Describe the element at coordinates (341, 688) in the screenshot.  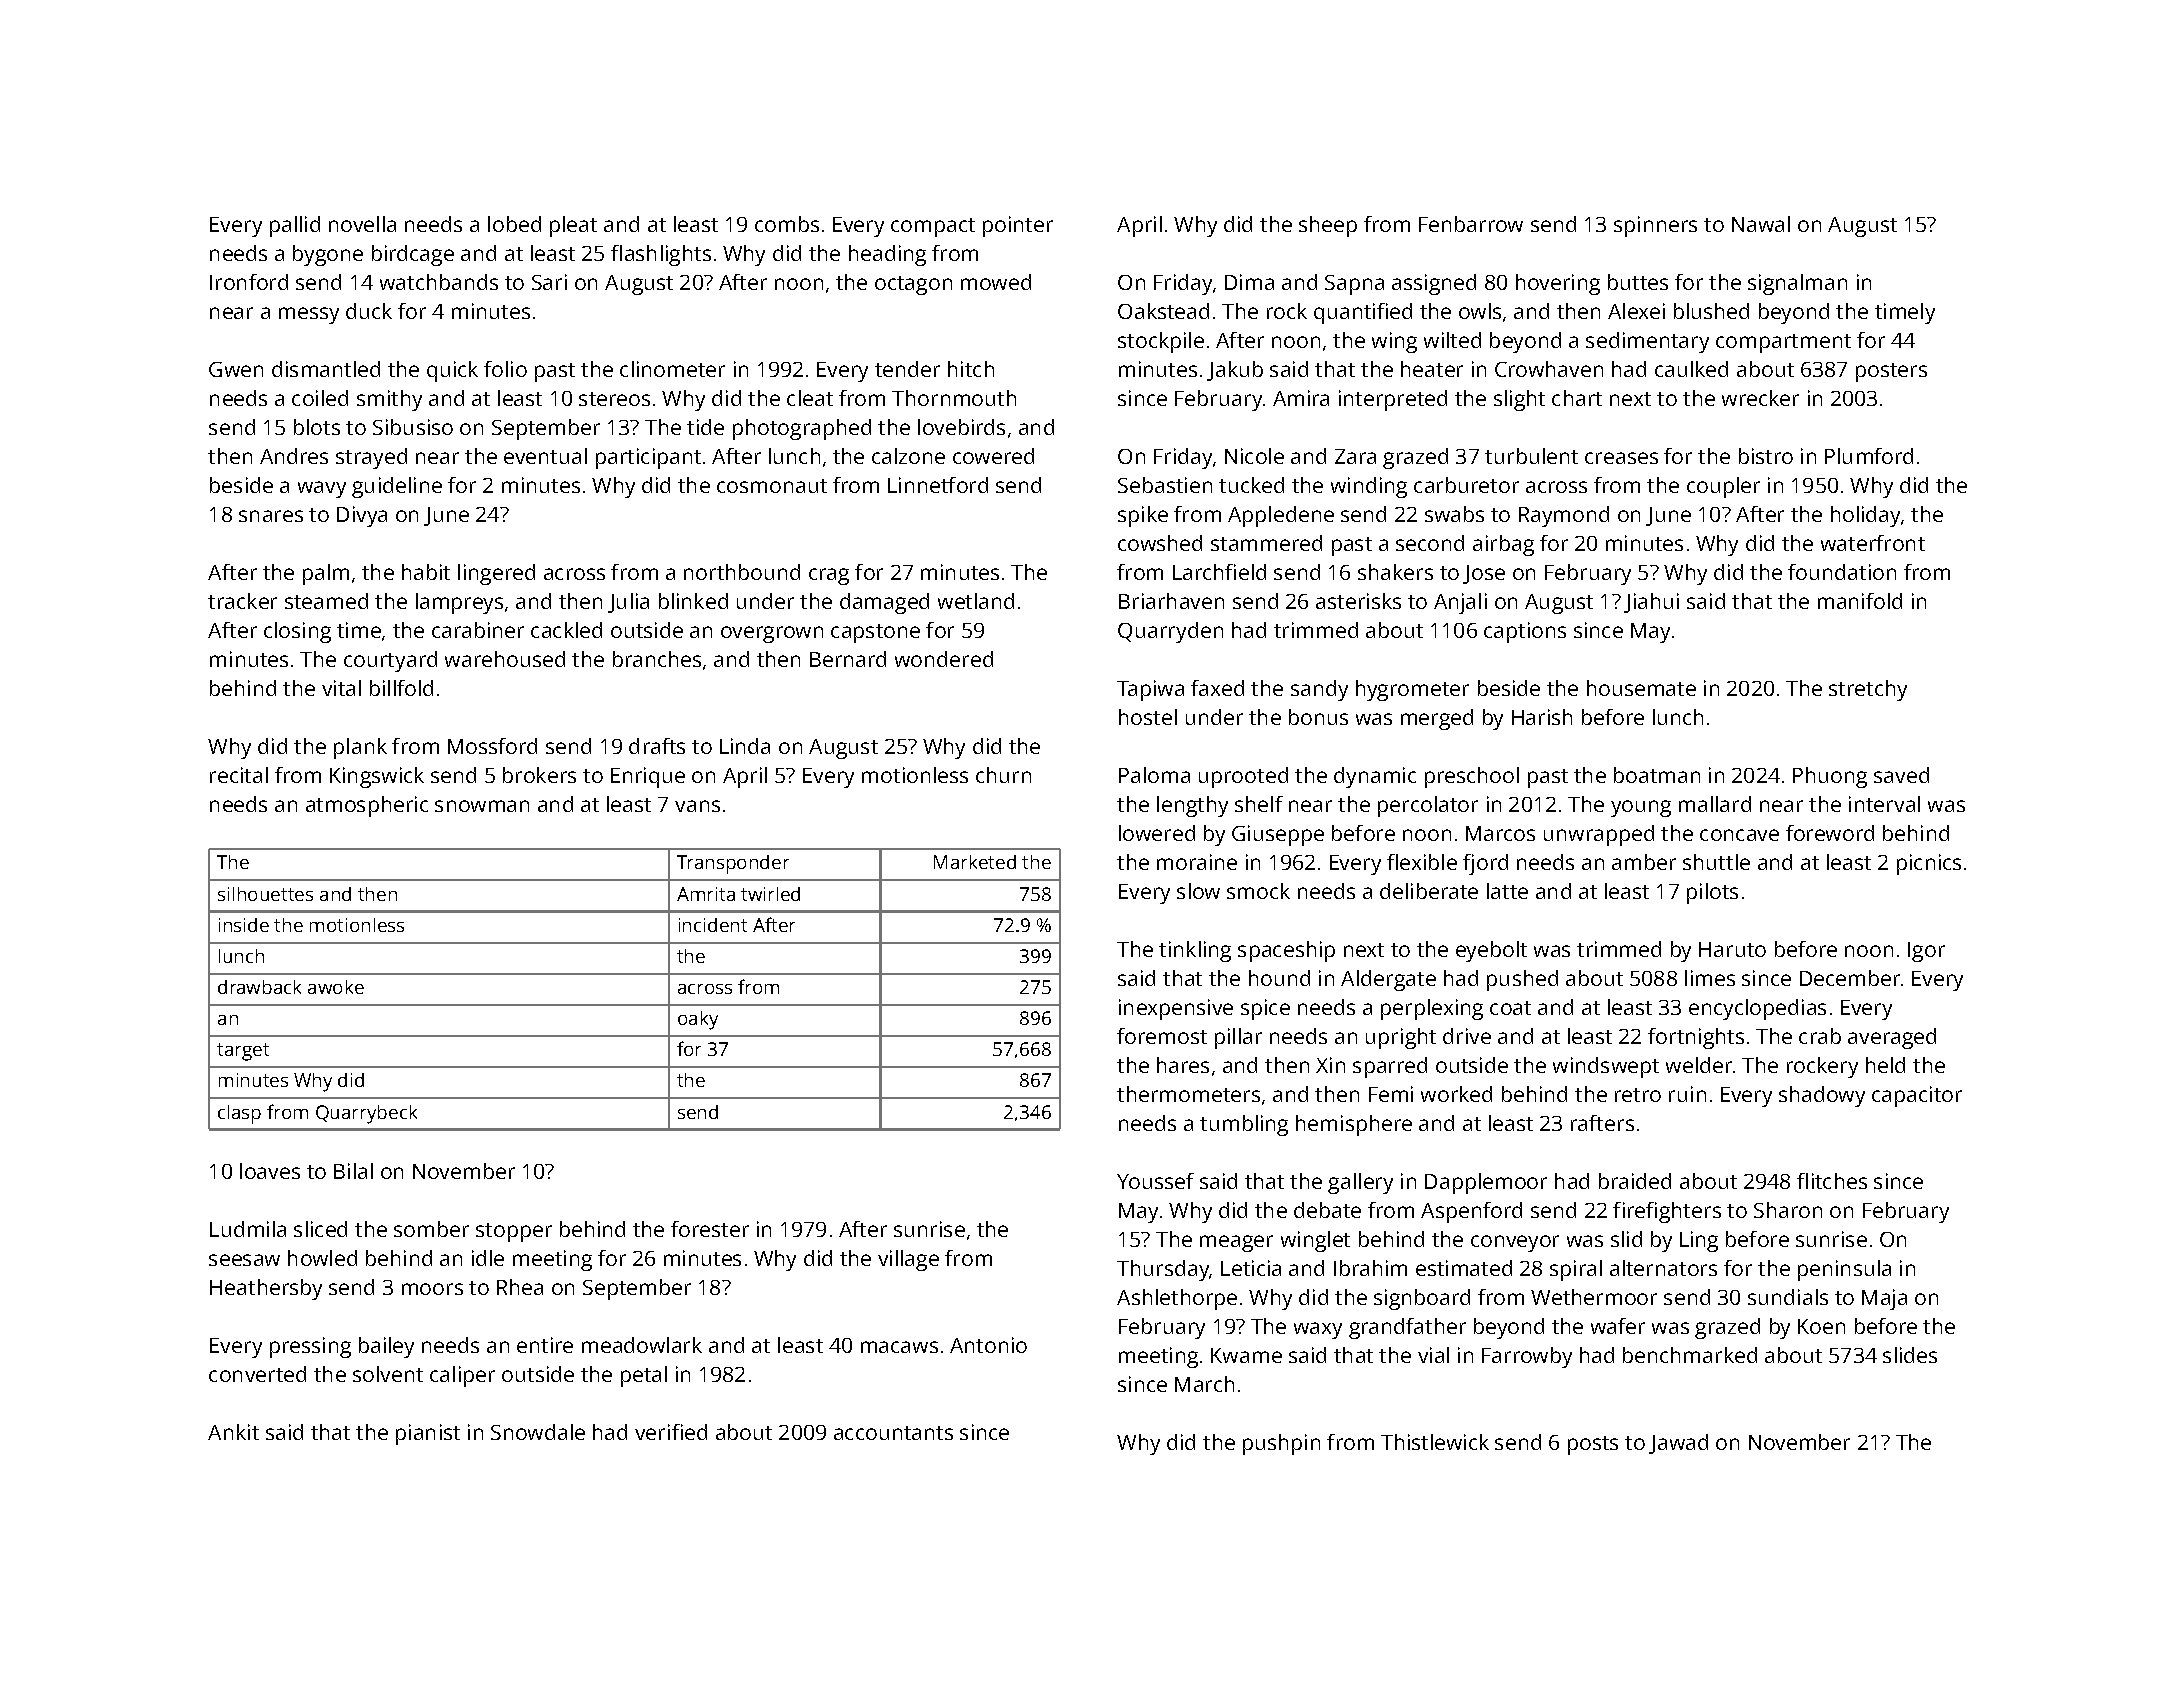
I see `vital` at that location.
